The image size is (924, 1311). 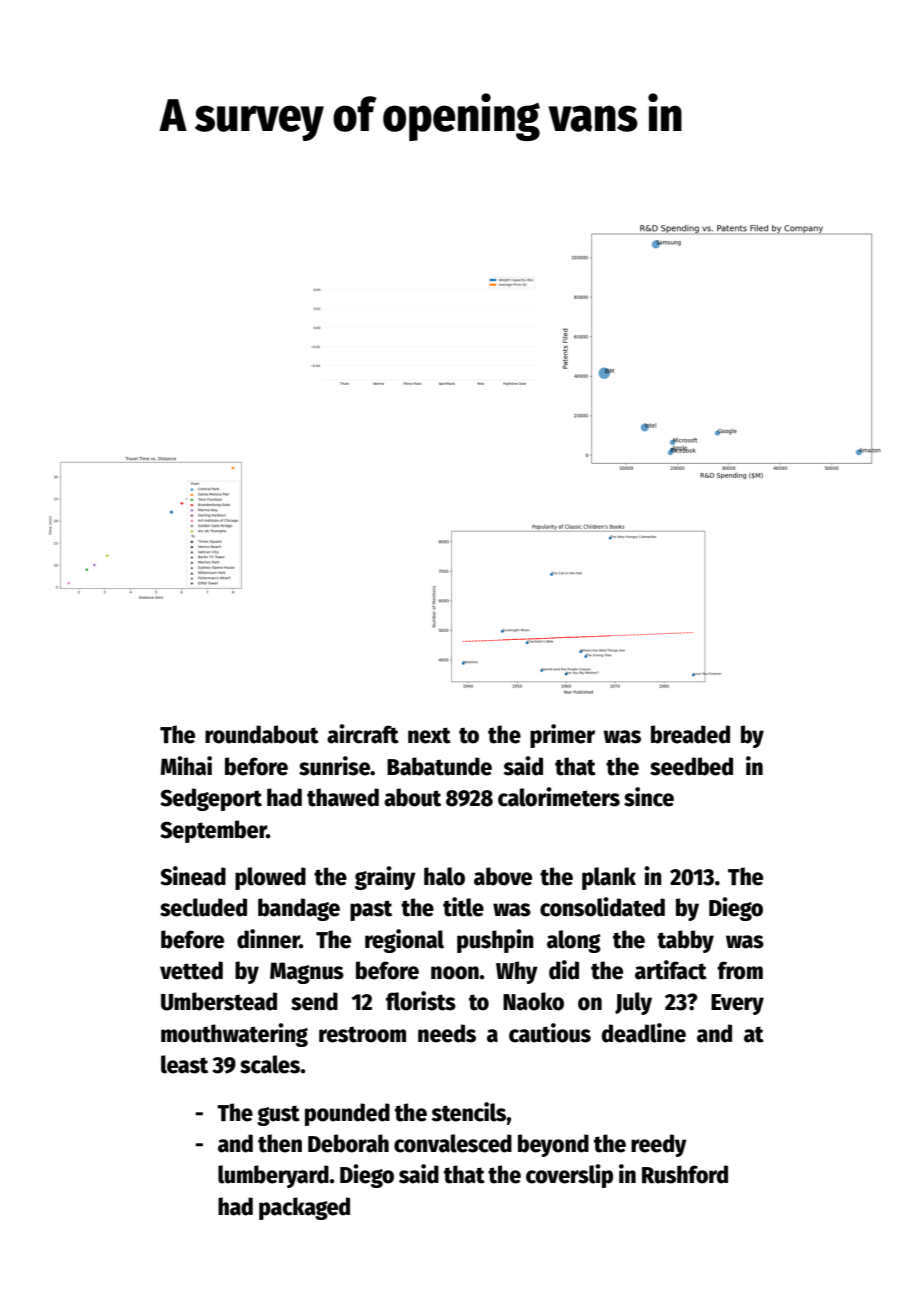 What do you see at coordinates (186, 766) in the screenshot?
I see `Mihai` at bounding box center [186, 766].
